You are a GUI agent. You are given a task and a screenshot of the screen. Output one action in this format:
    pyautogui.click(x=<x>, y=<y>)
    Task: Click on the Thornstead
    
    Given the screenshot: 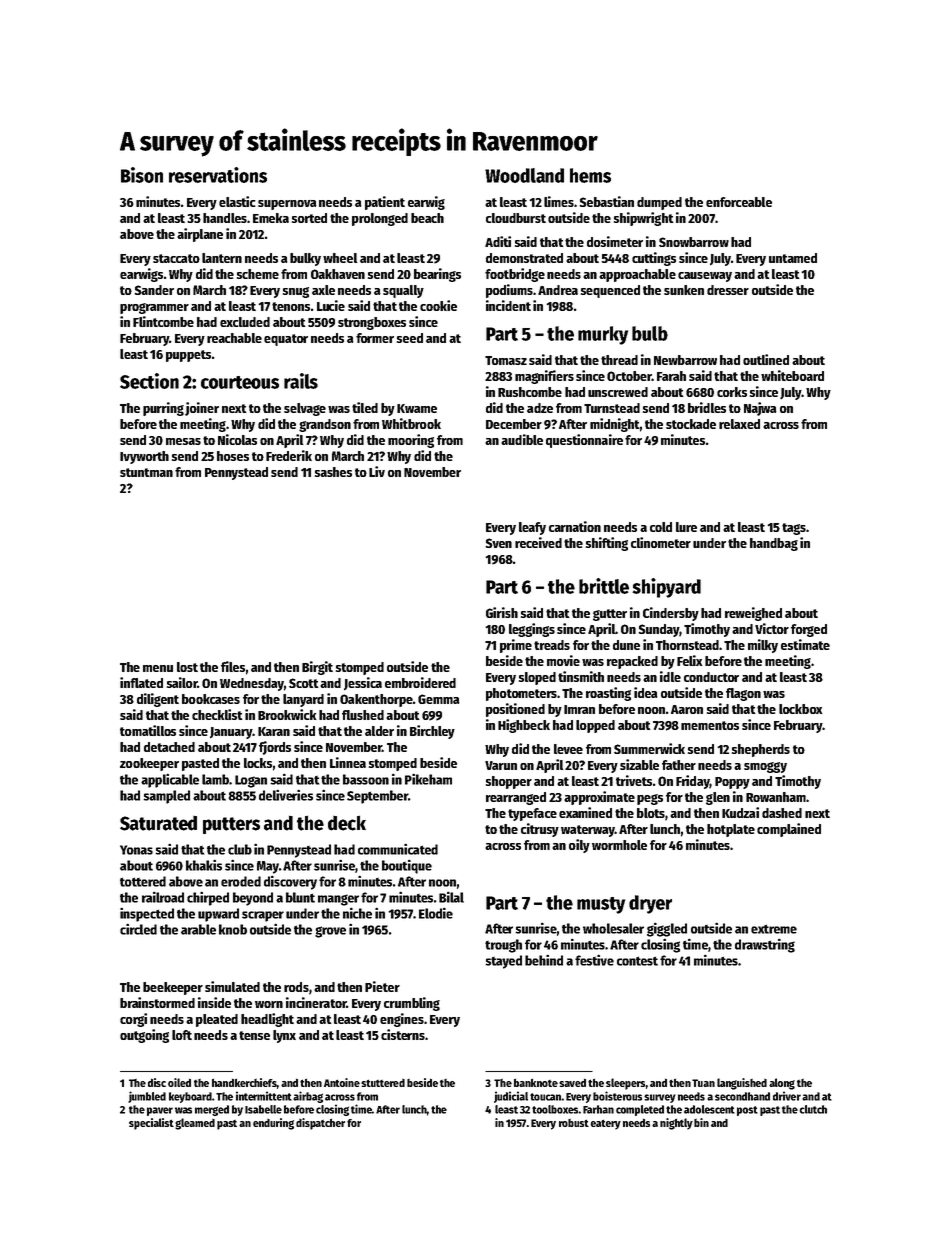 What is the action you would take?
    pyautogui.click(x=687, y=645)
